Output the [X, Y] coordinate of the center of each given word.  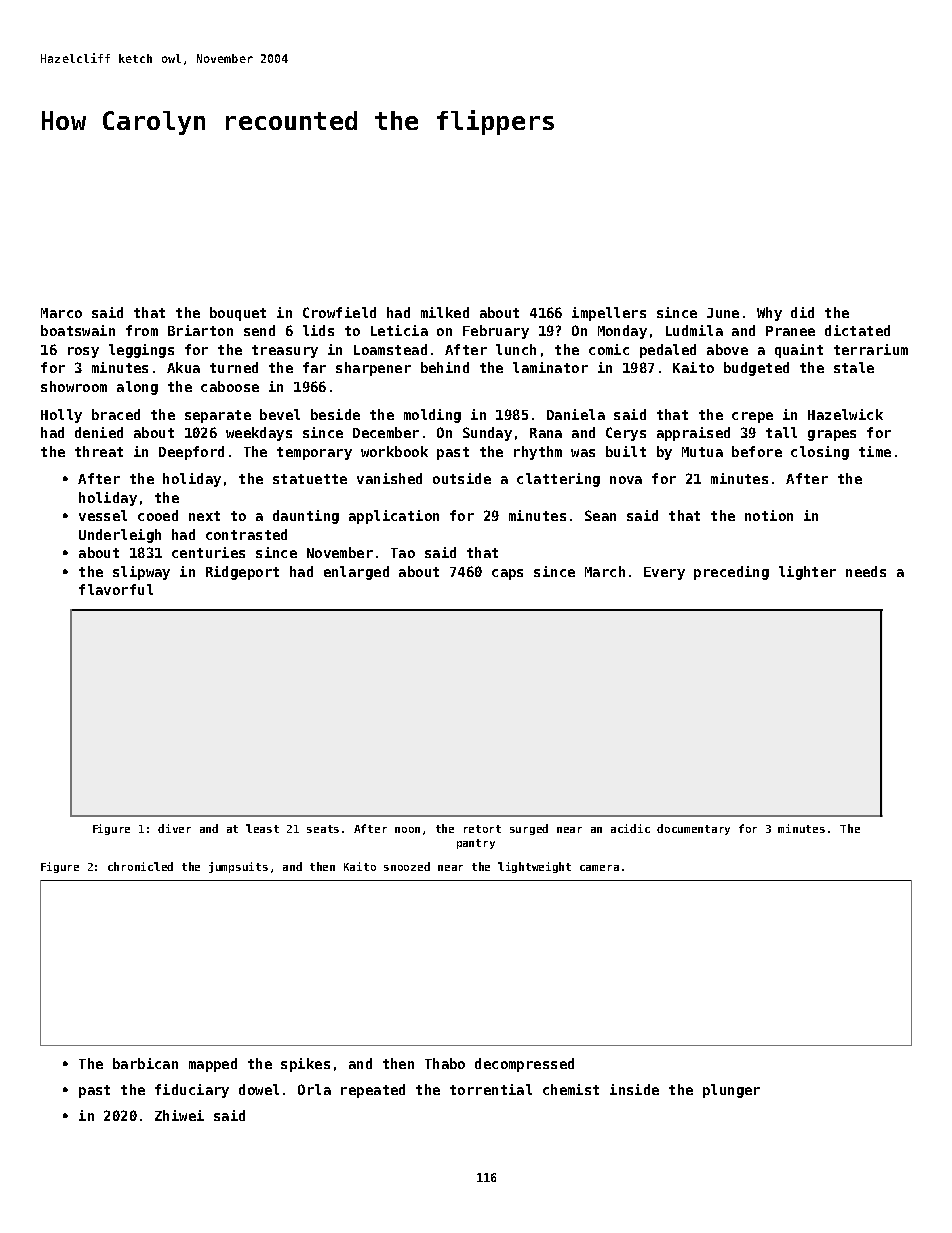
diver [174, 828]
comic [609, 349]
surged [529, 829]
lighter [807, 573]
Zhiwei [179, 1115]
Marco [61, 313]
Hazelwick [845, 414]
